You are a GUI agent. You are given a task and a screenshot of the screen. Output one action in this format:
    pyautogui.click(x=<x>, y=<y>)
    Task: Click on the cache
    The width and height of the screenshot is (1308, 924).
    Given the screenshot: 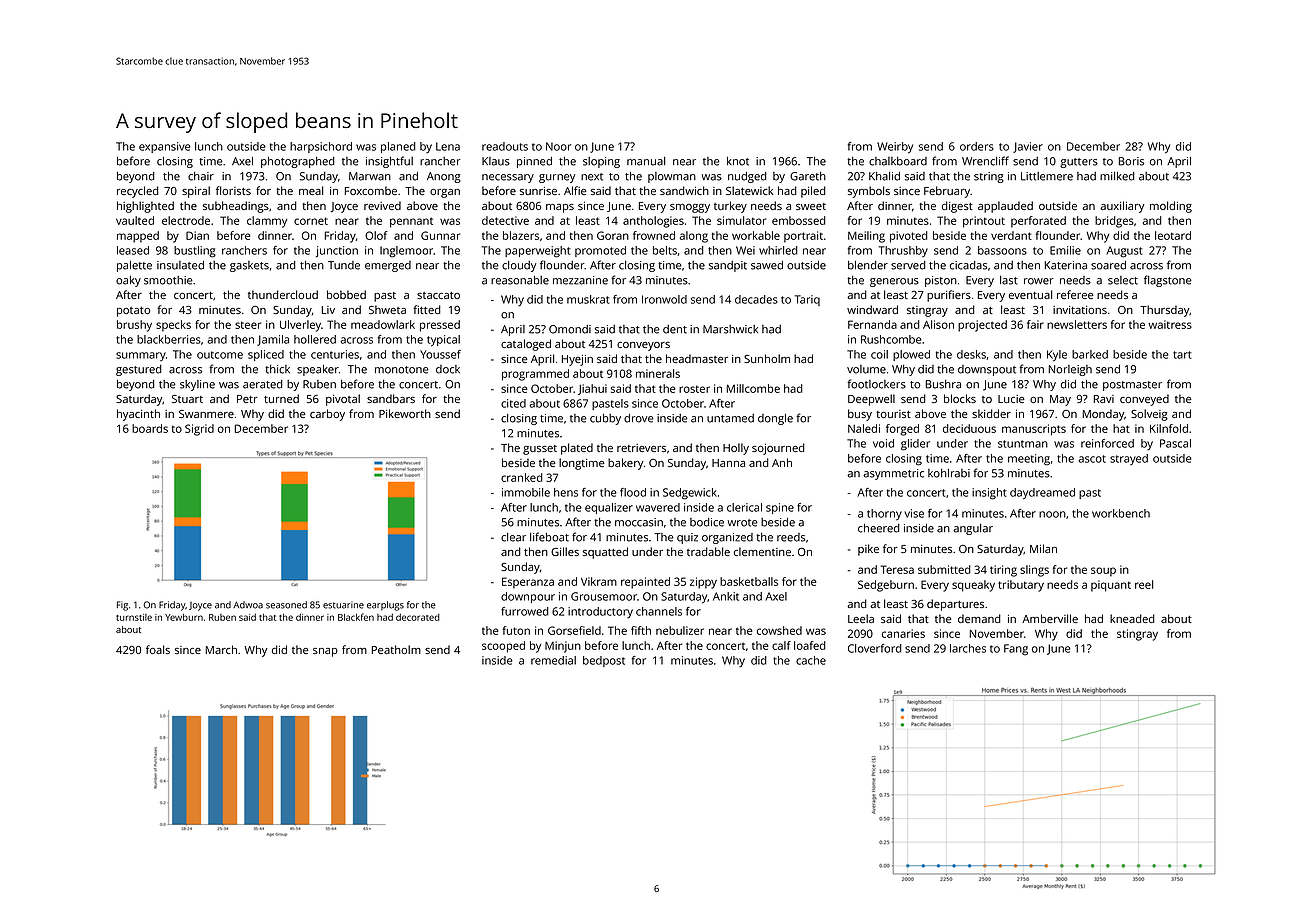 What is the action you would take?
    pyautogui.click(x=811, y=660)
